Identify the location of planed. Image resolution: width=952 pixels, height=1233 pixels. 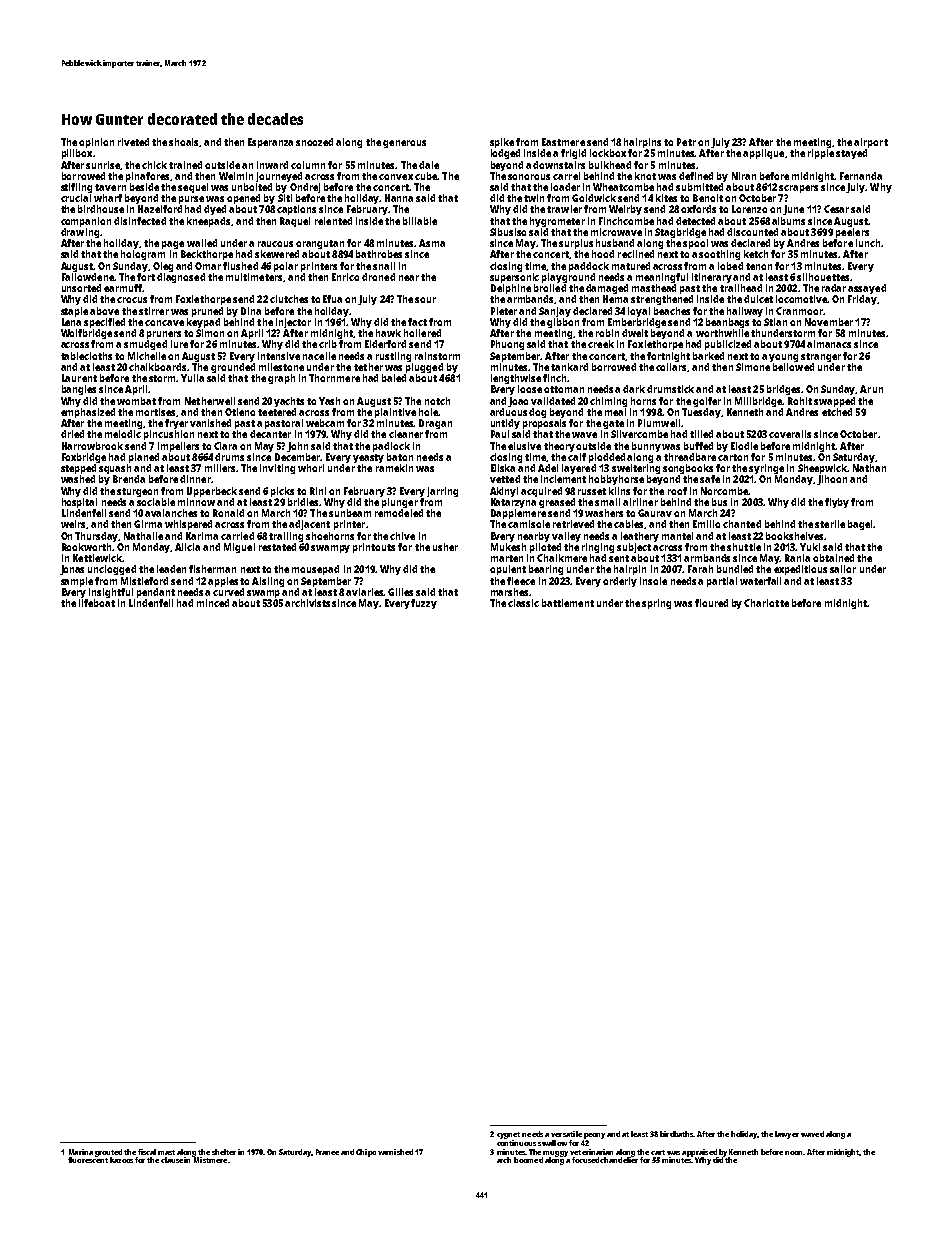
(144, 458).
